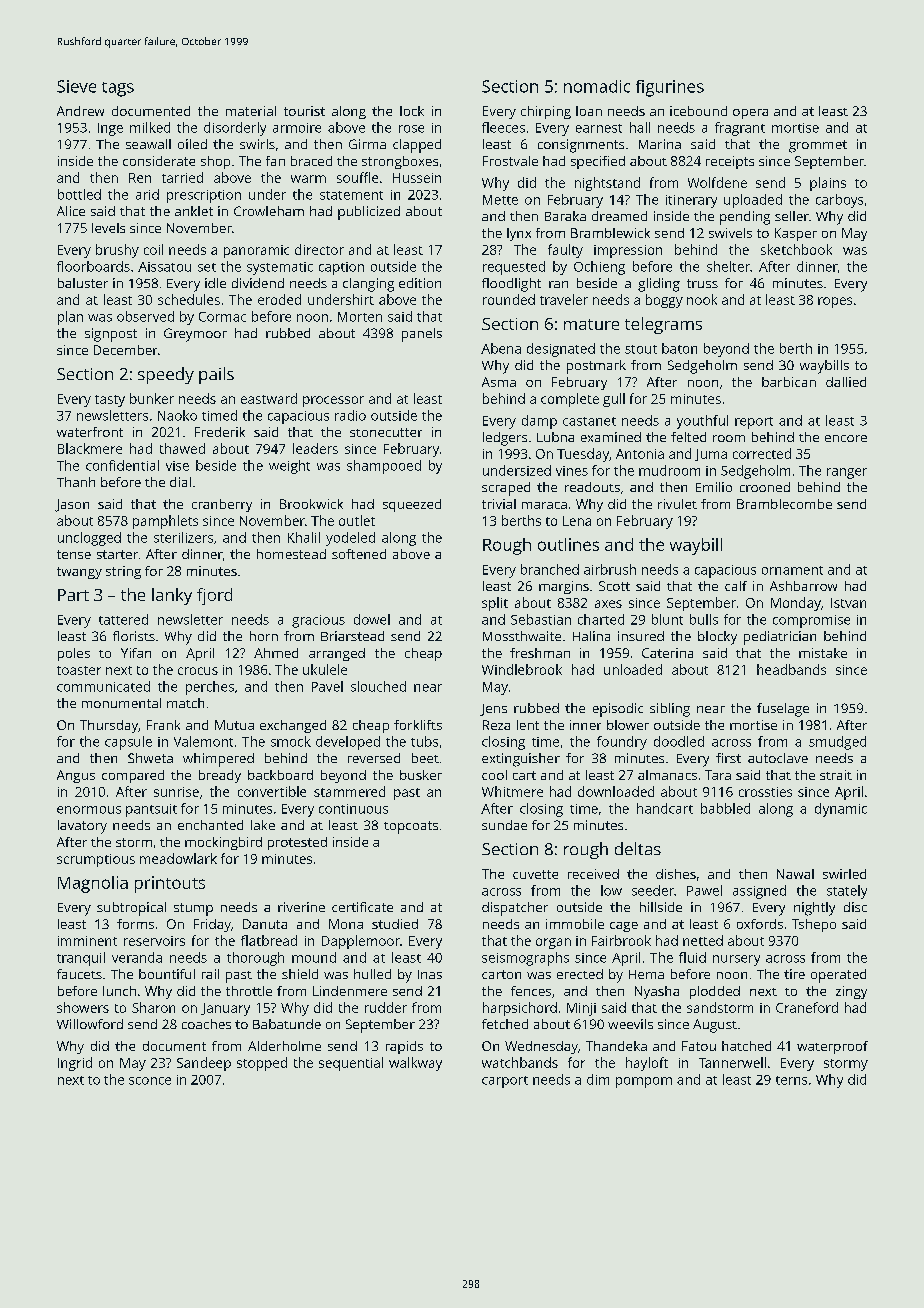 This screenshot has height=1308, width=924. I want to click on crooned, so click(765, 487).
